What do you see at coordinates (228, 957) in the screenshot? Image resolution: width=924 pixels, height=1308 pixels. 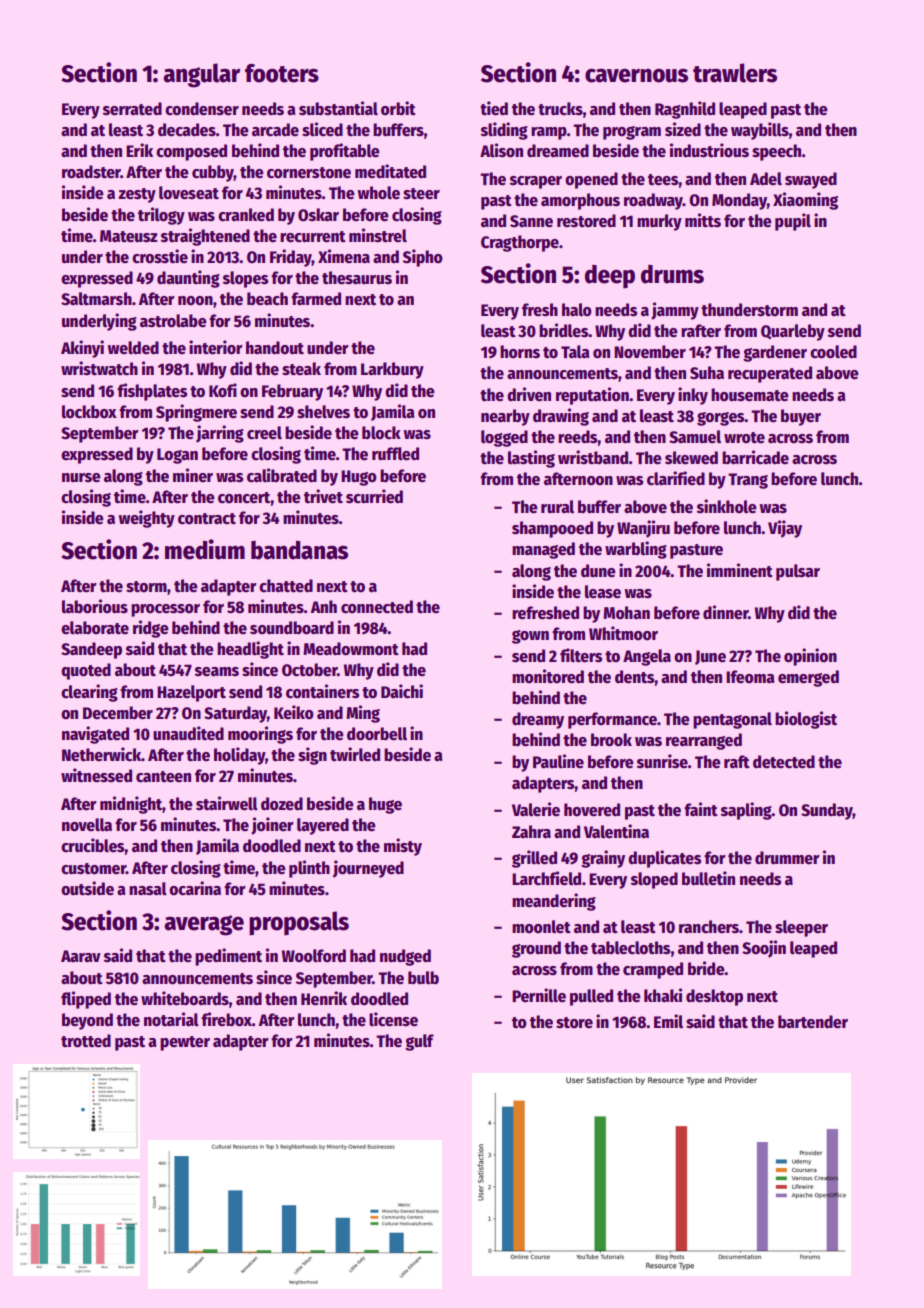 I see `pediment` at bounding box center [228, 957].
